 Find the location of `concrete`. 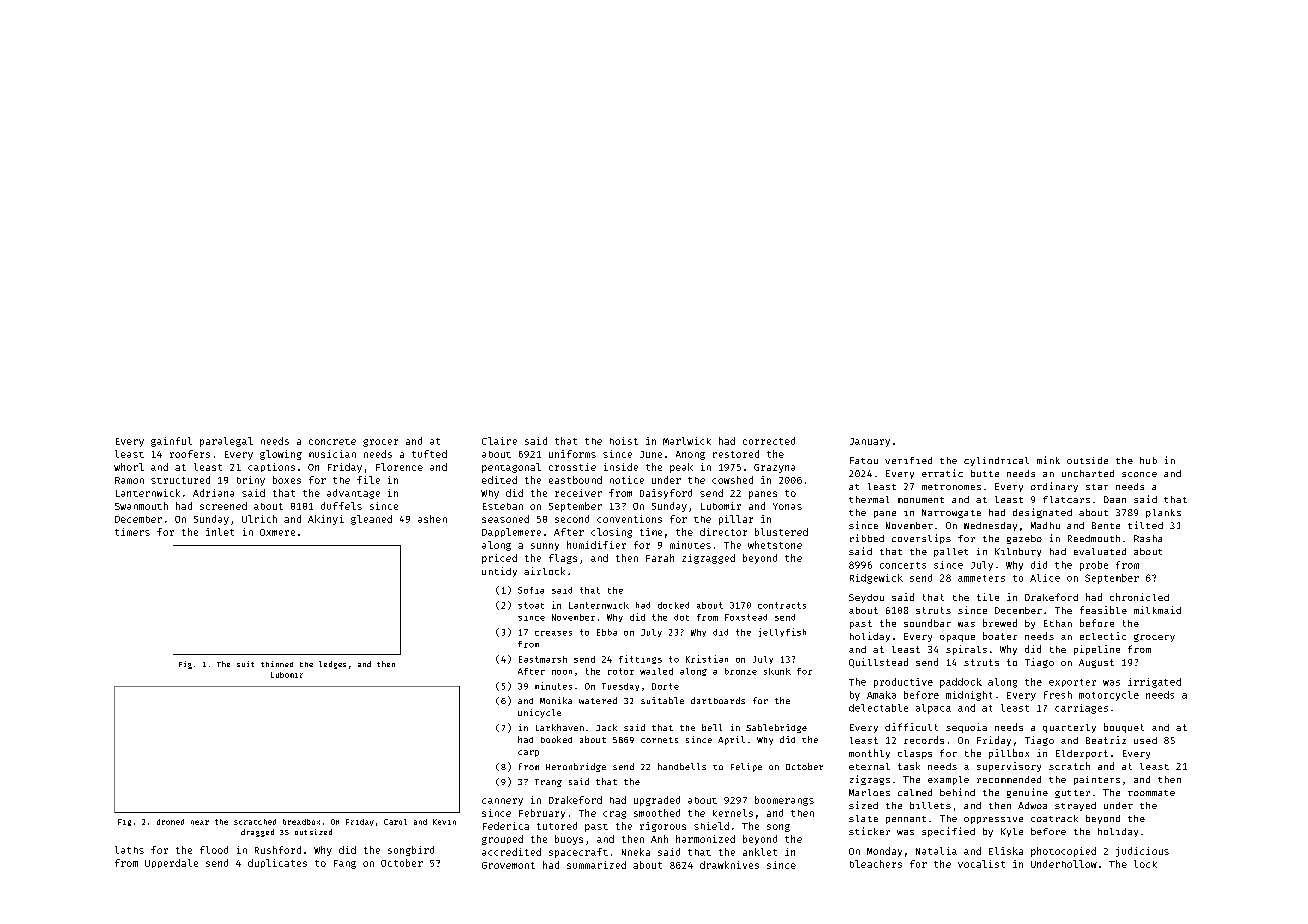

concrete is located at coordinates (332, 442).
